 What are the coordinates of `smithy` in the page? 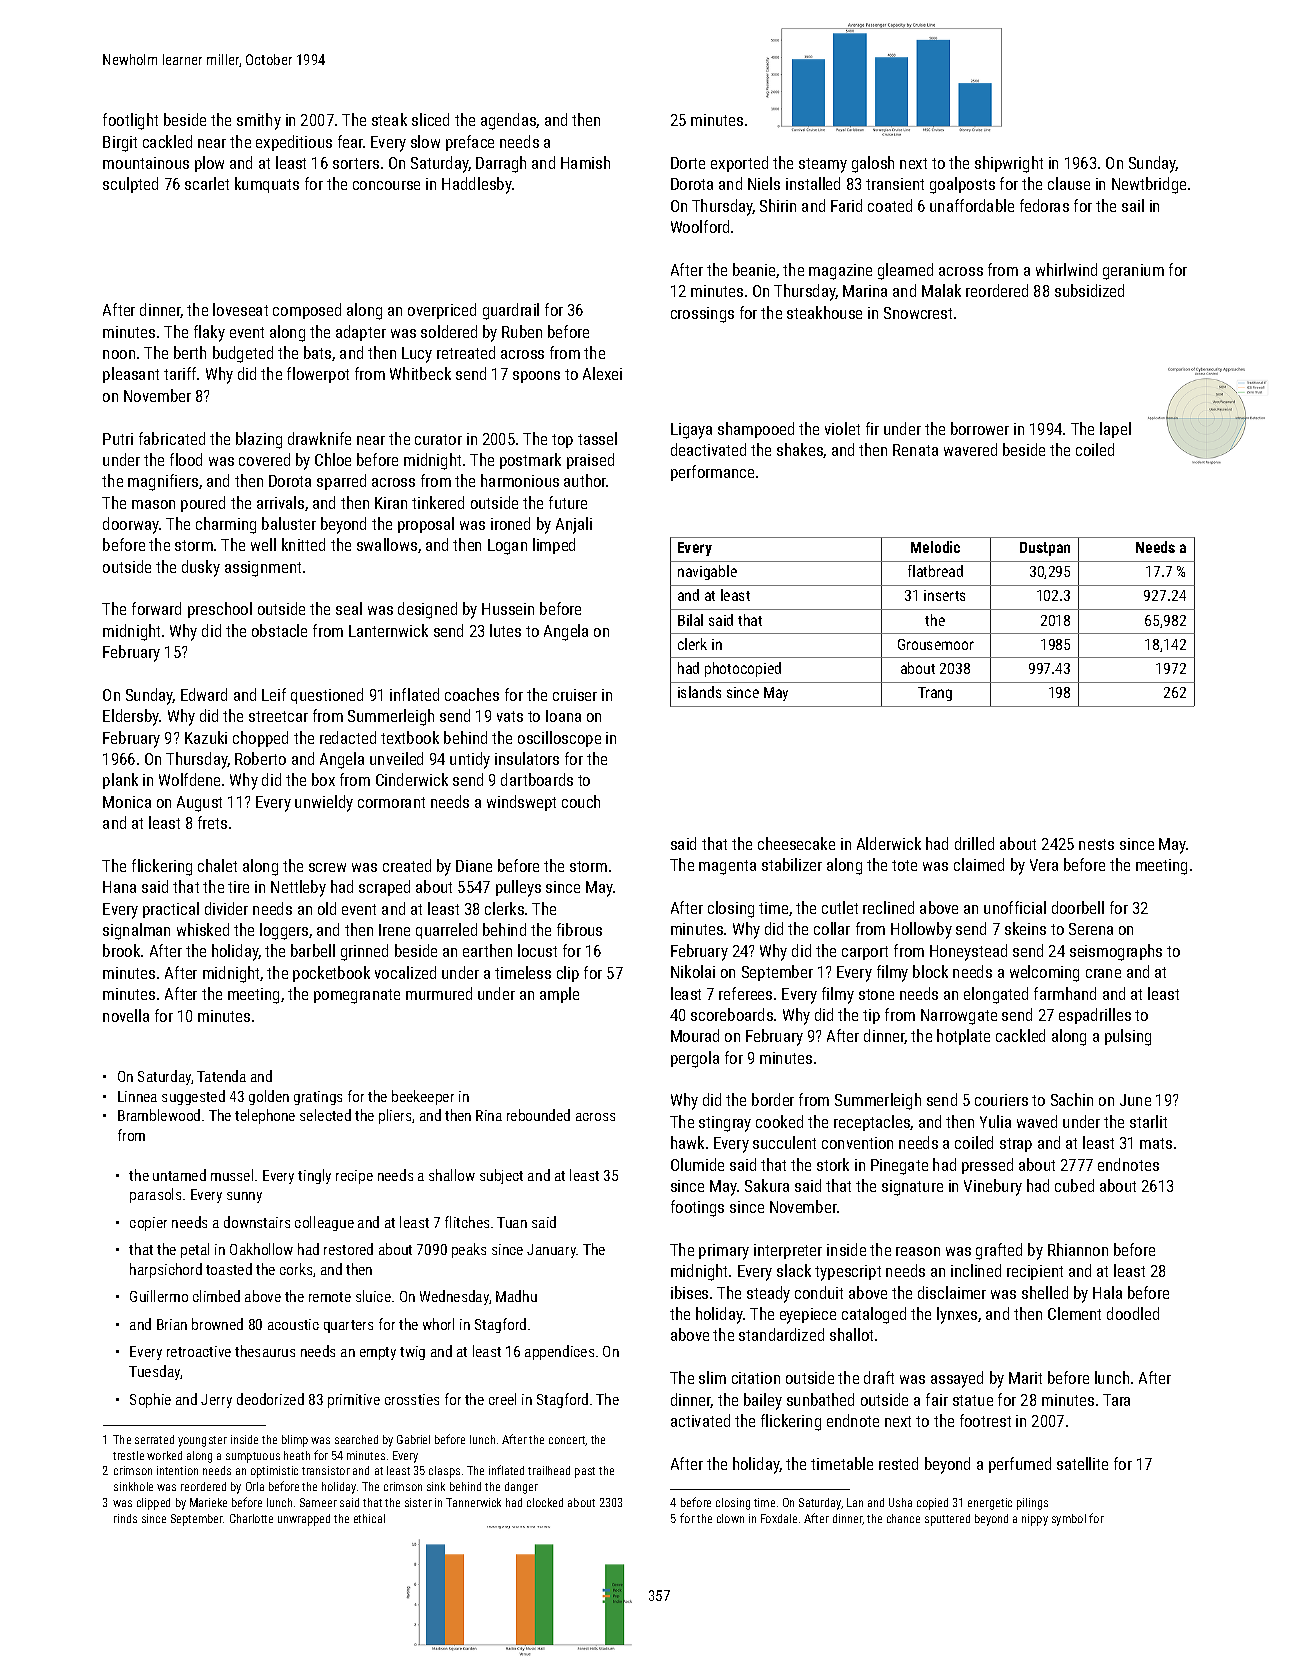 It's located at (259, 121).
